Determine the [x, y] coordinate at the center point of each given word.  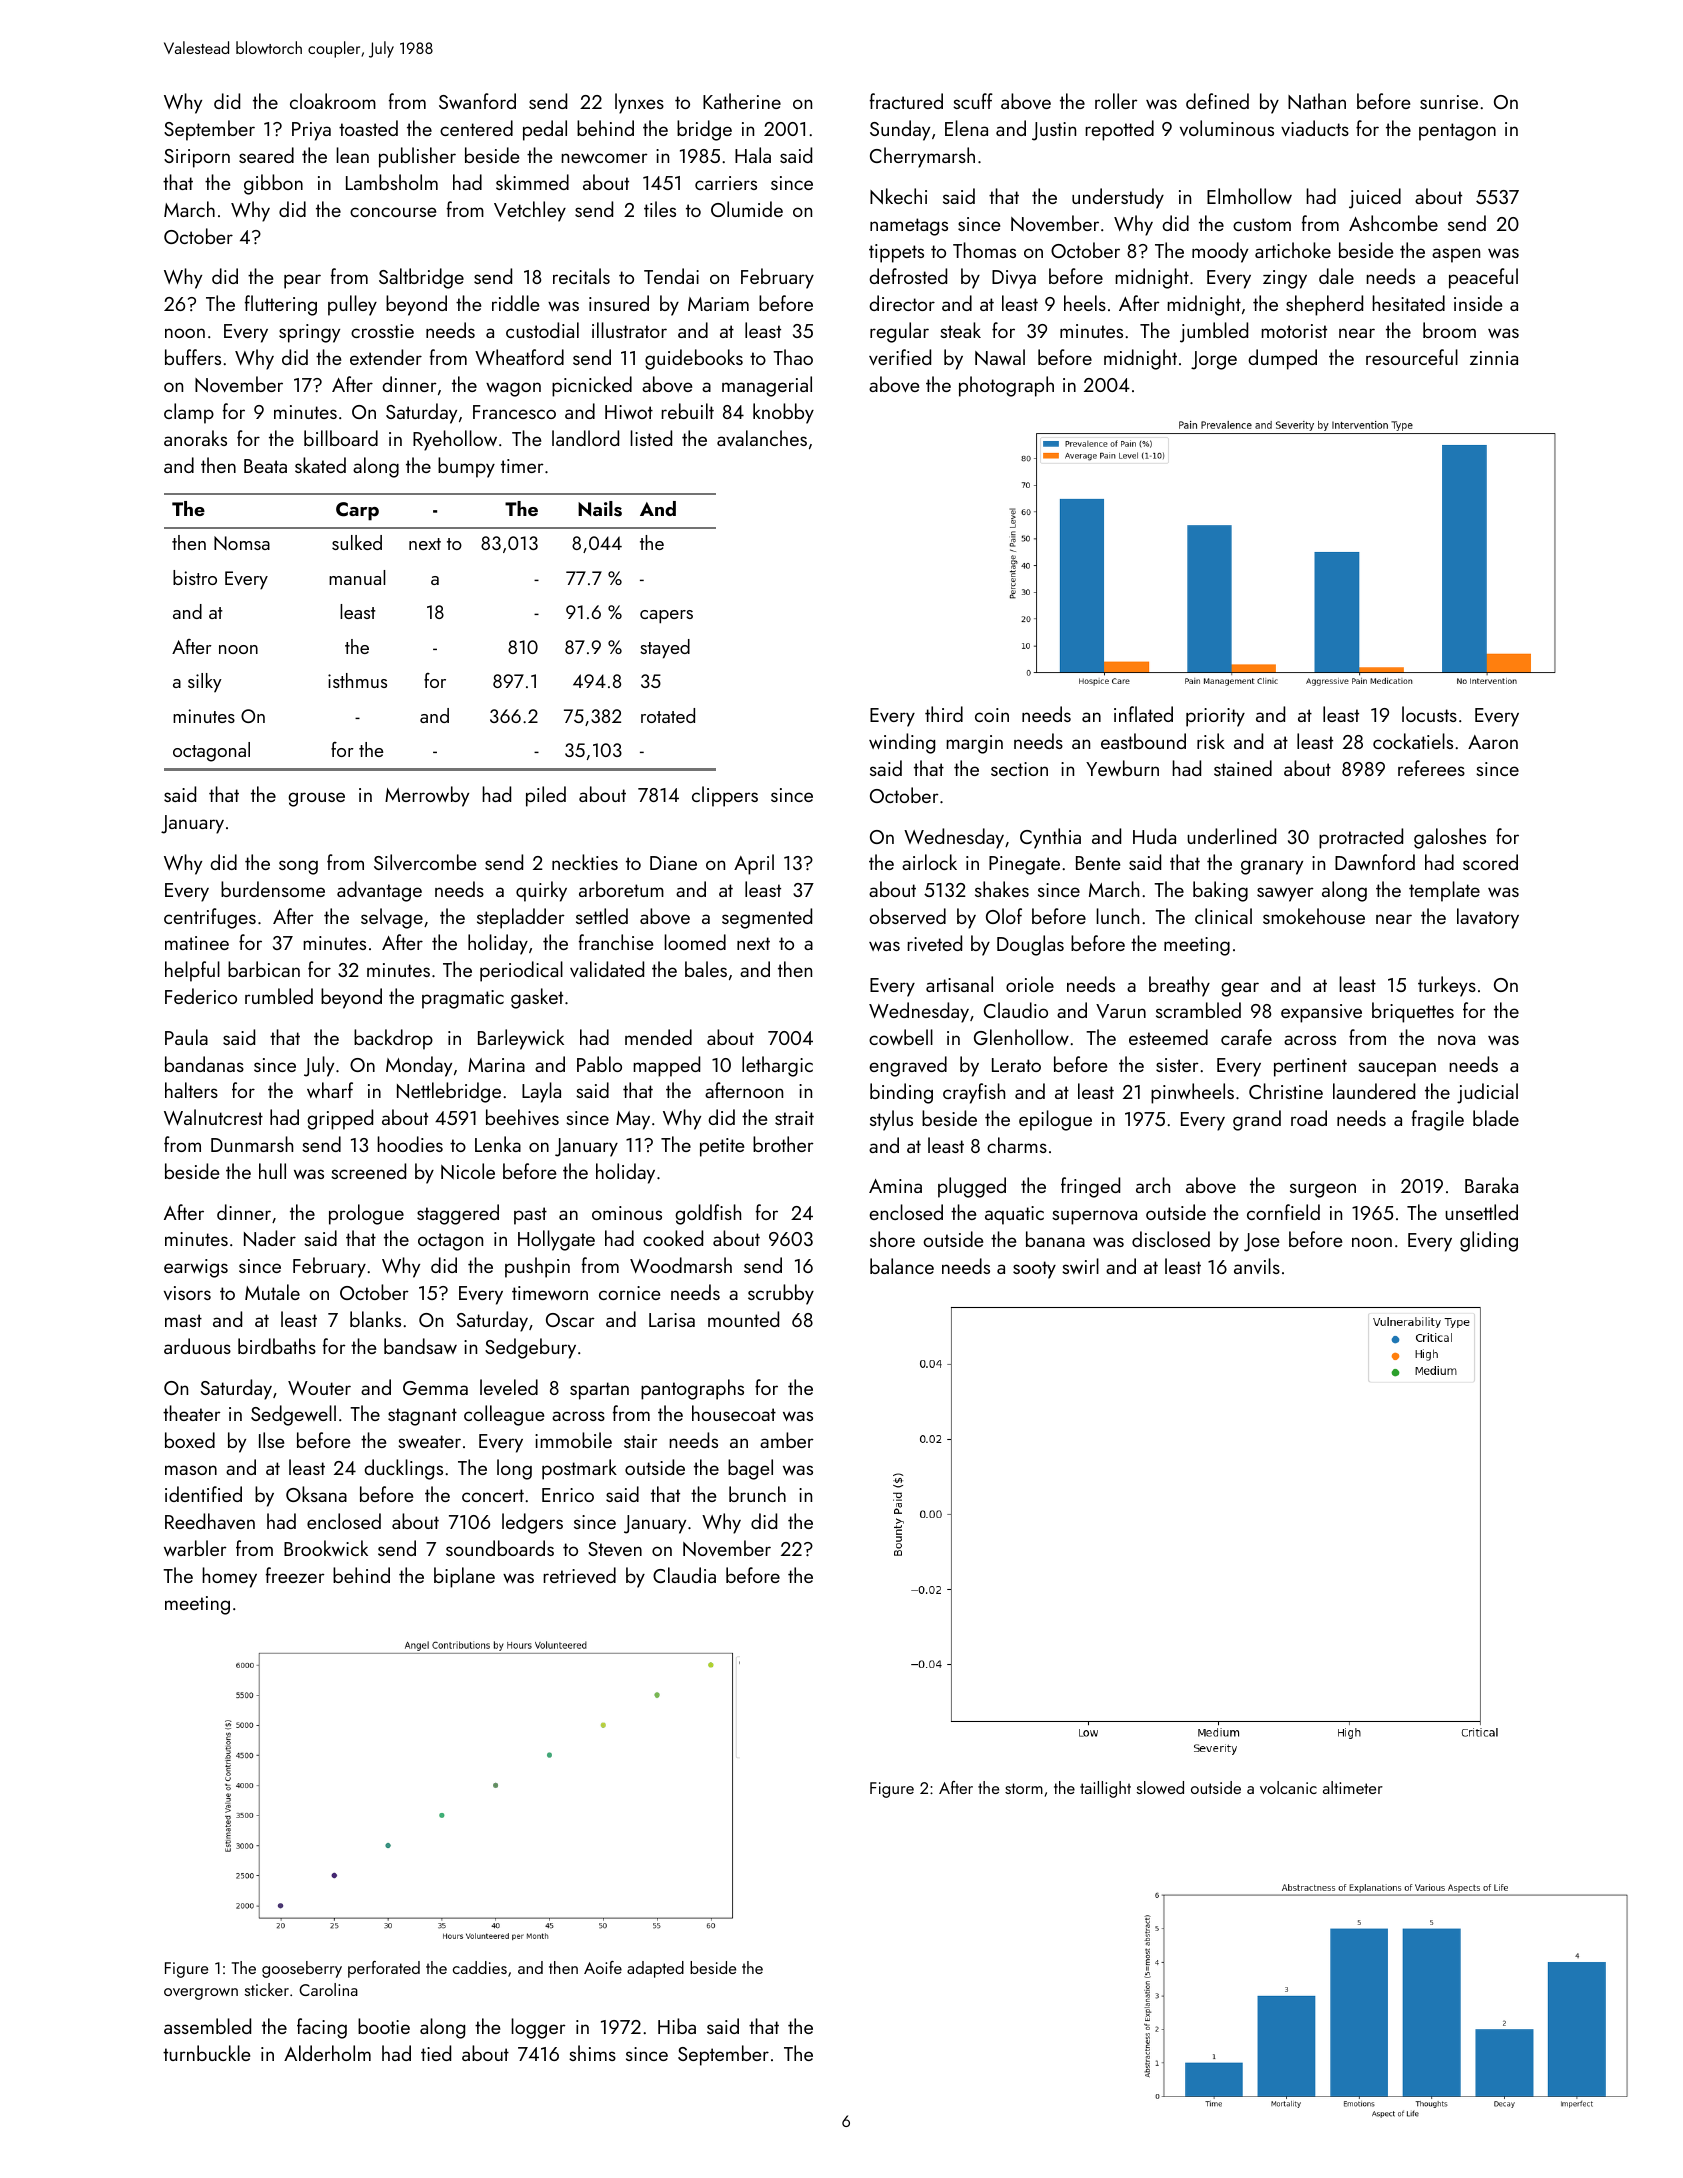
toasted [368, 128]
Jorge [1214, 360]
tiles [660, 209]
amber [787, 1440]
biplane [464, 1577]
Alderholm [327, 2053]
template [1444, 891]
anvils [1257, 1266]
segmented [767, 918]
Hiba [677, 2026]
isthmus [357, 680]
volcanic [1288, 1787]
